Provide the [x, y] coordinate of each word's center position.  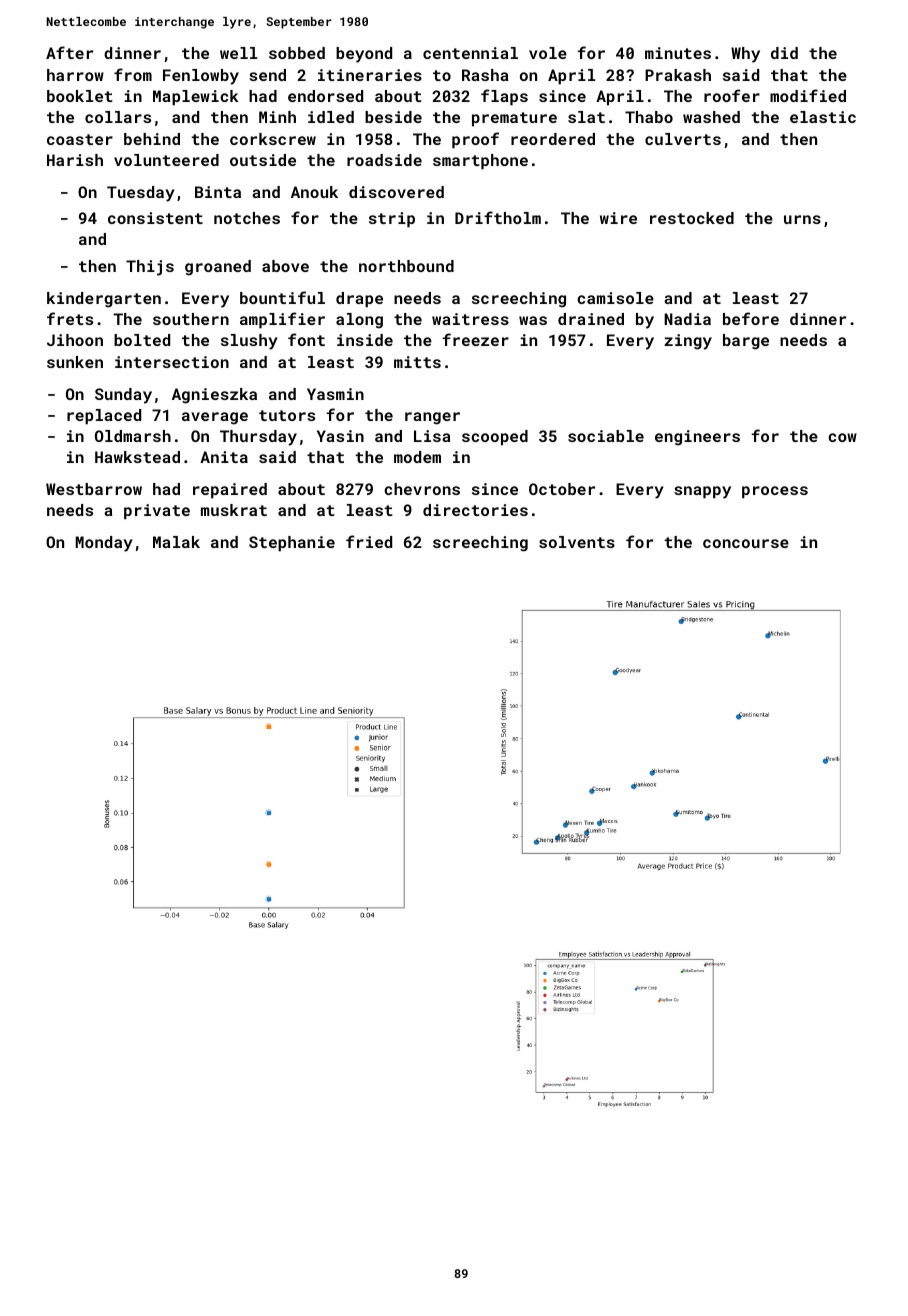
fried [369, 541]
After [69, 52]
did [784, 53]
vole [548, 53]
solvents [577, 542]
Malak [176, 542]
